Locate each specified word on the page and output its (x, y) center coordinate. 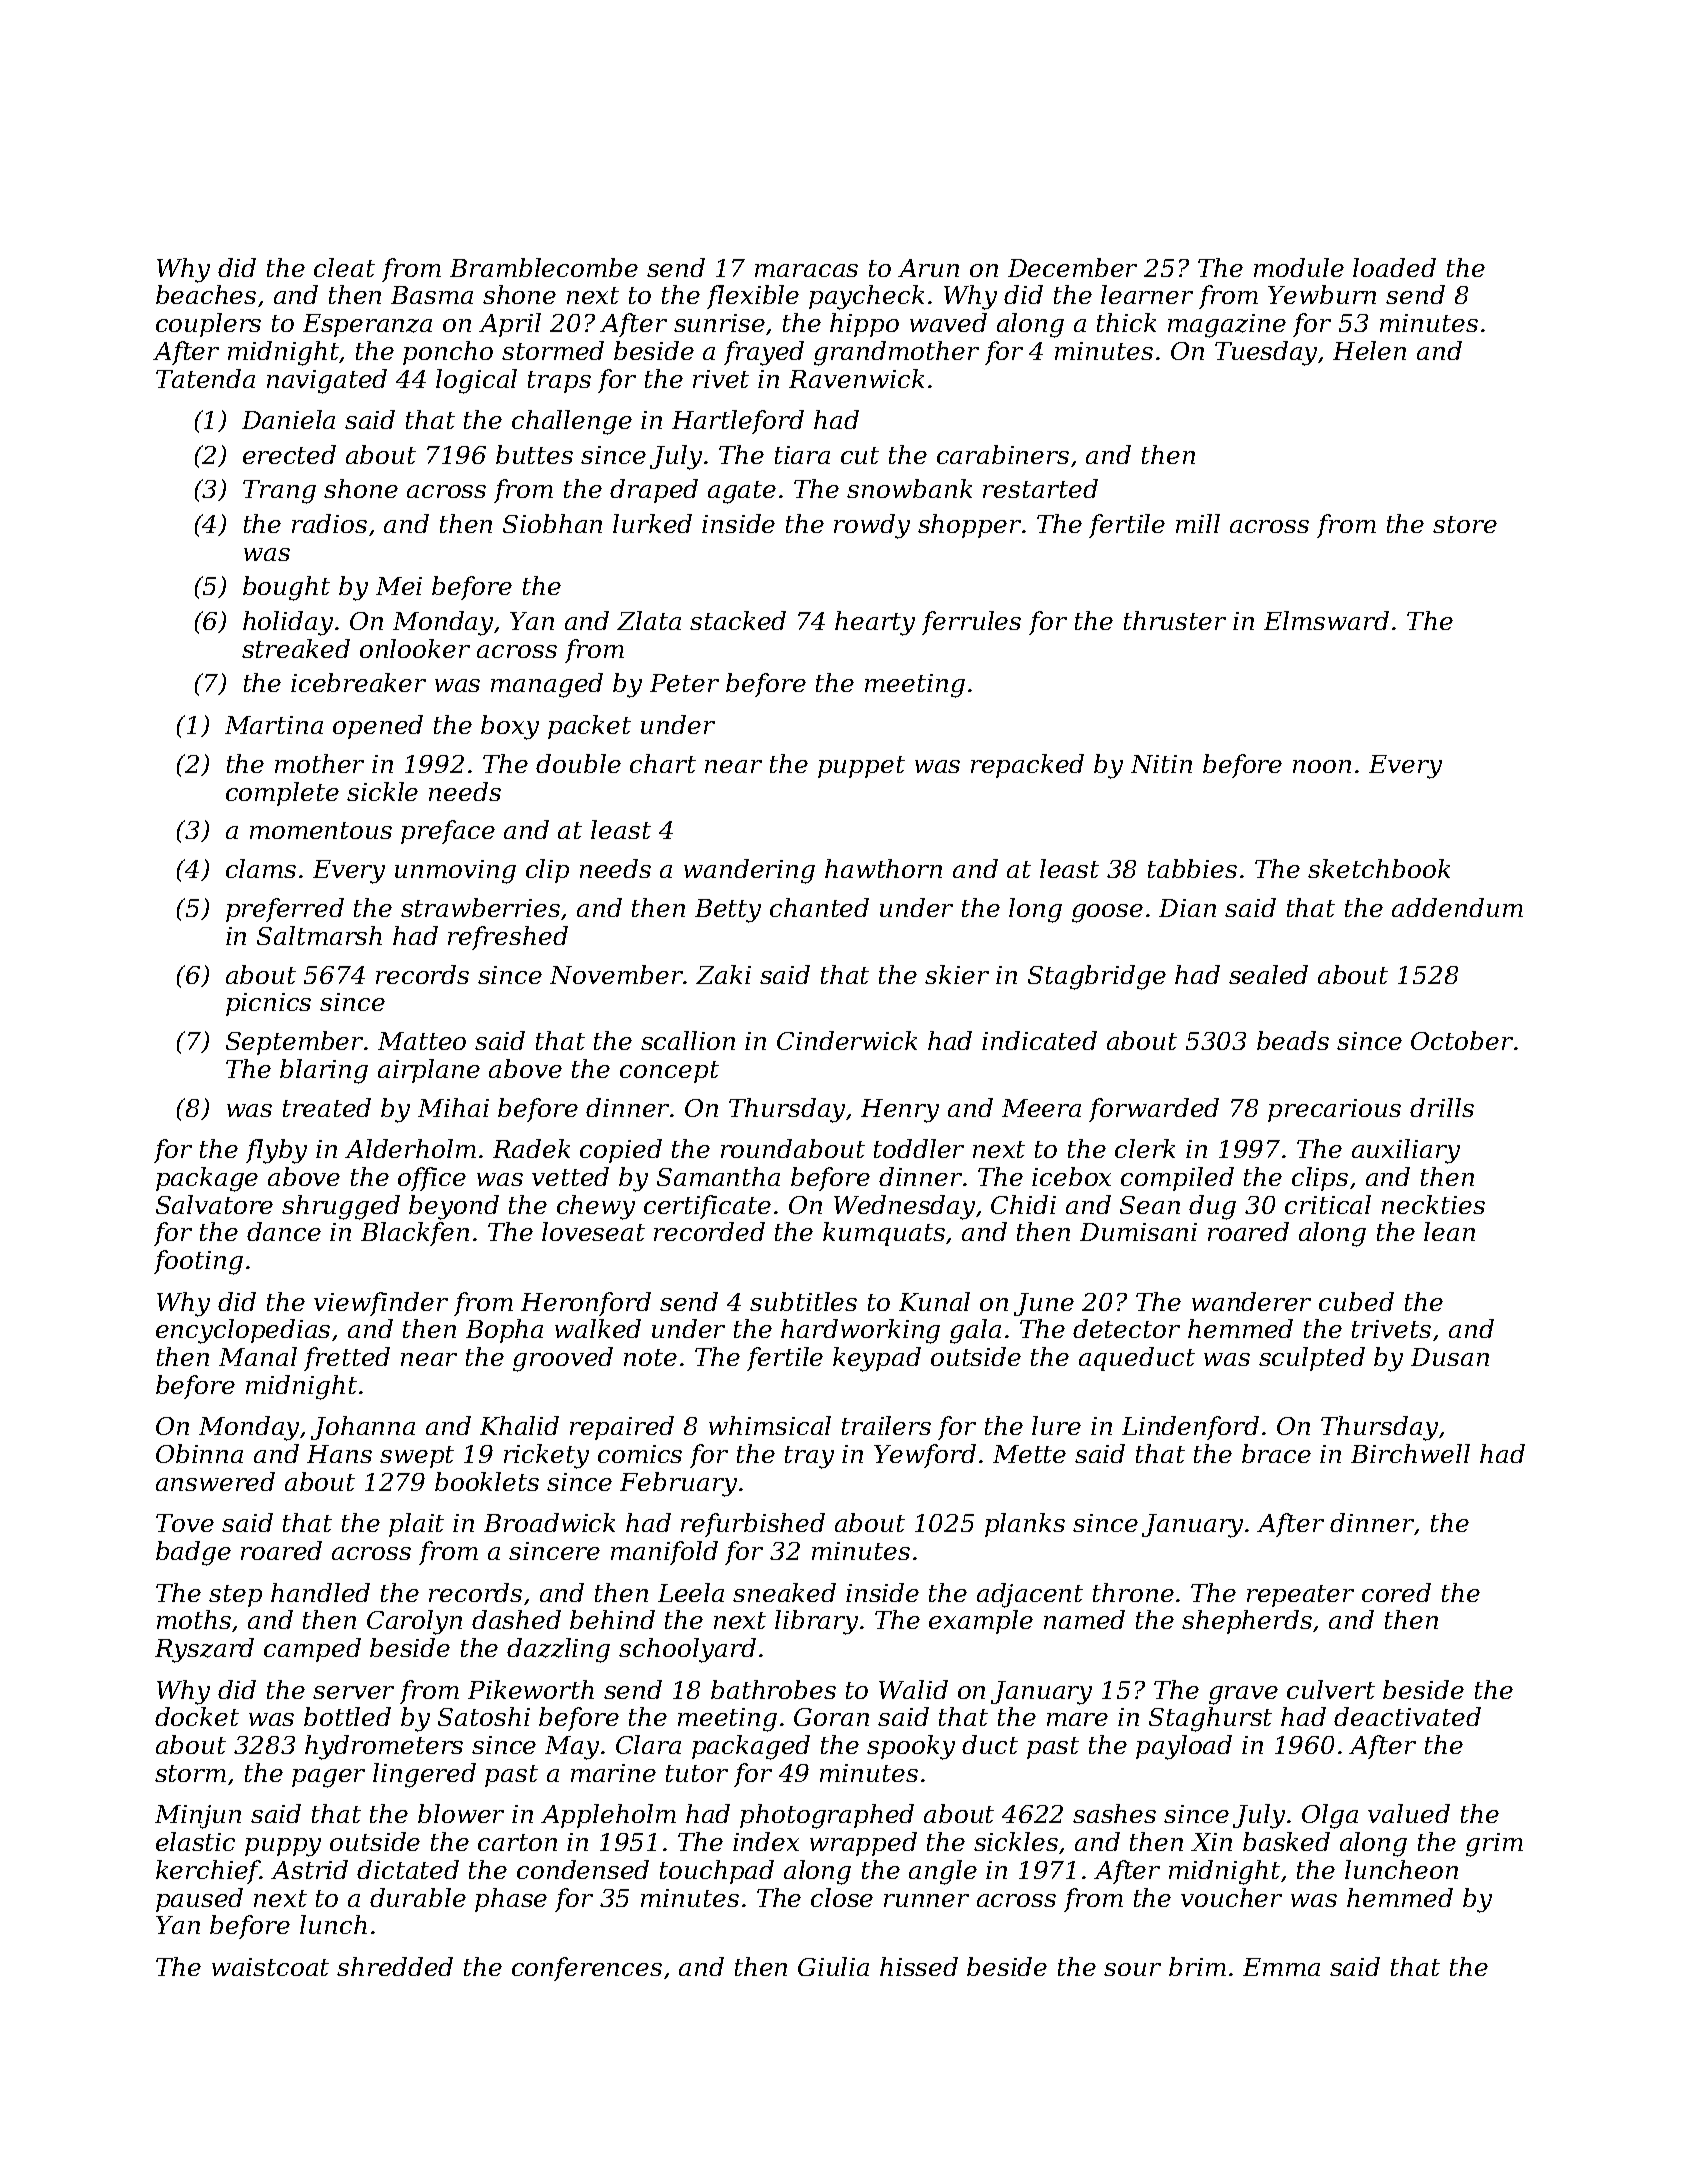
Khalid (519, 1425)
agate (742, 492)
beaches (206, 294)
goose (1107, 913)
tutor (697, 1773)
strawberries (480, 907)
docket (197, 1716)
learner (1147, 294)
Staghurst (1210, 1719)
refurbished (753, 1525)
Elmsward (1326, 620)
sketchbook (1379, 868)
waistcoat (270, 1967)
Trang (279, 492)
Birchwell (1410, 1453)
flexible (753, 297)
